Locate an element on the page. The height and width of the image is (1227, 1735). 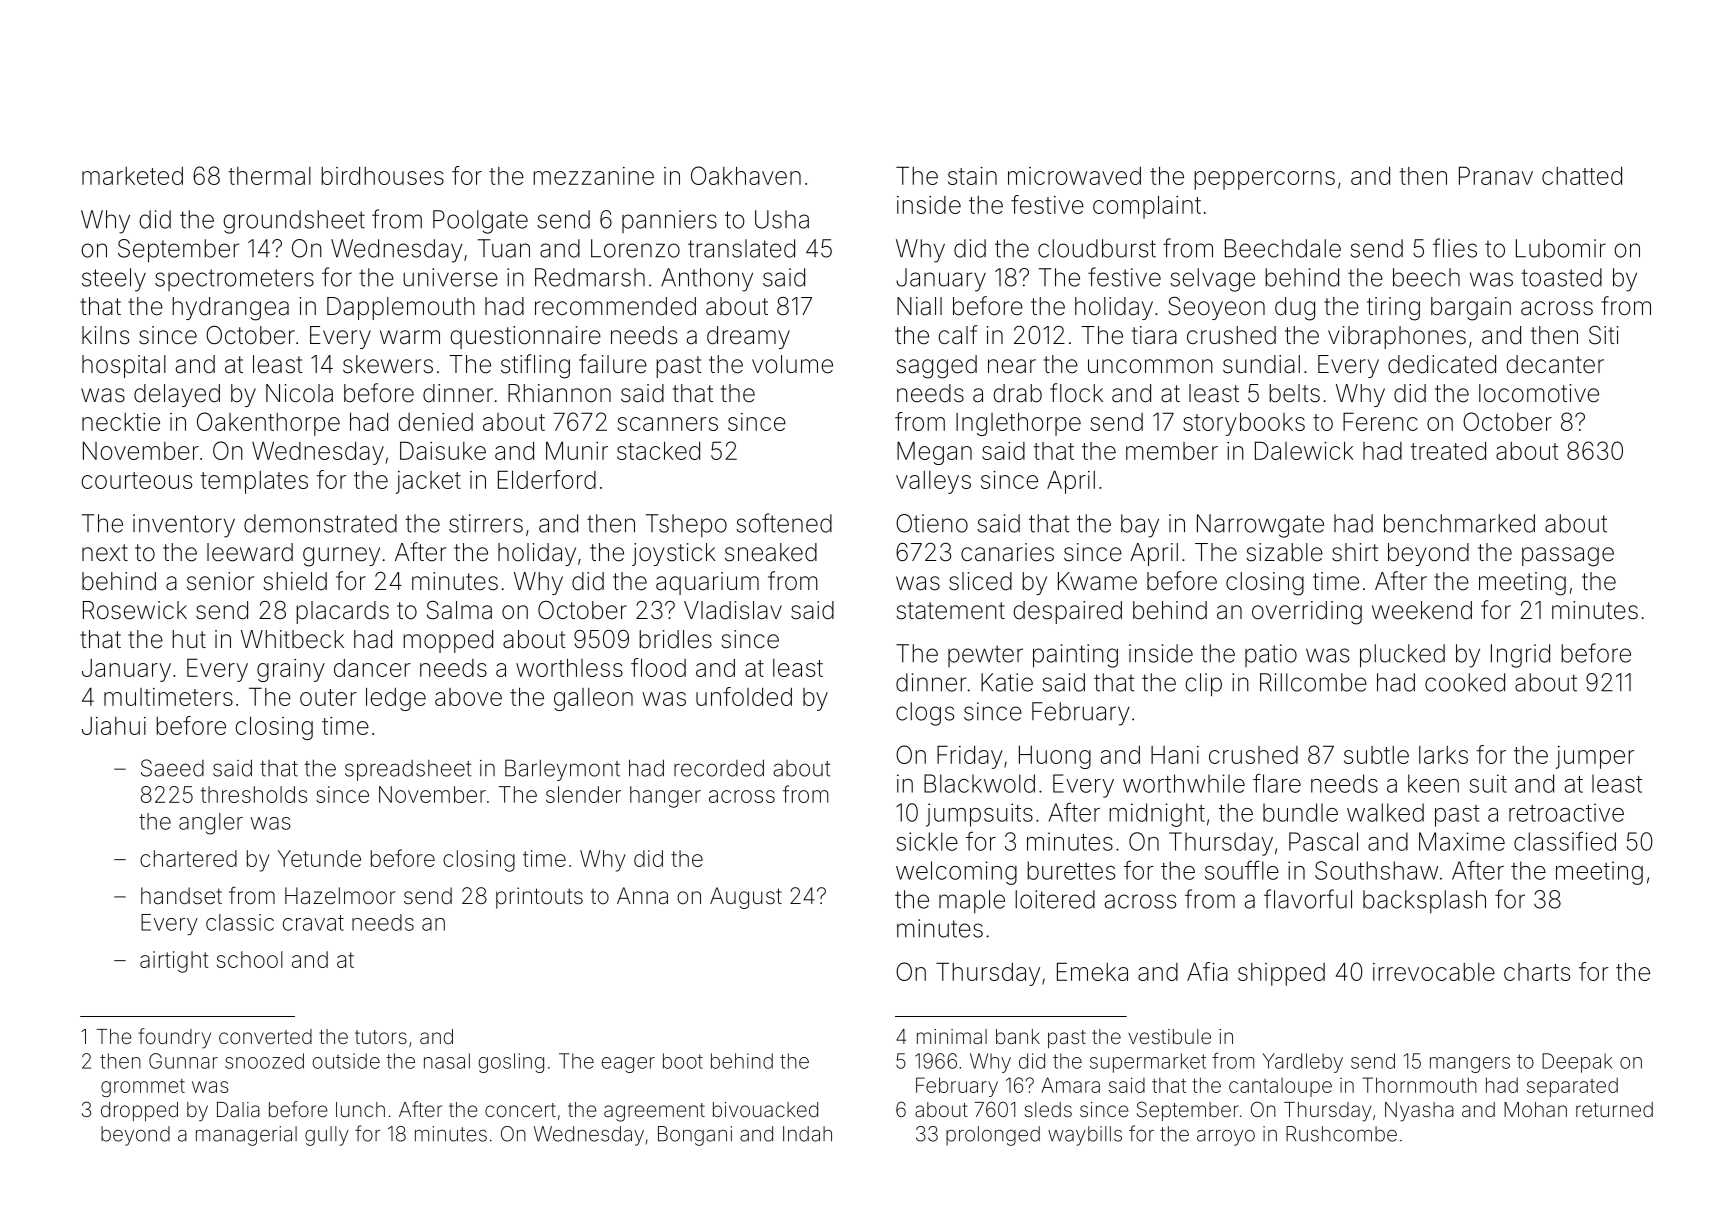
Pranav is located at coordinates (1496, 175).
